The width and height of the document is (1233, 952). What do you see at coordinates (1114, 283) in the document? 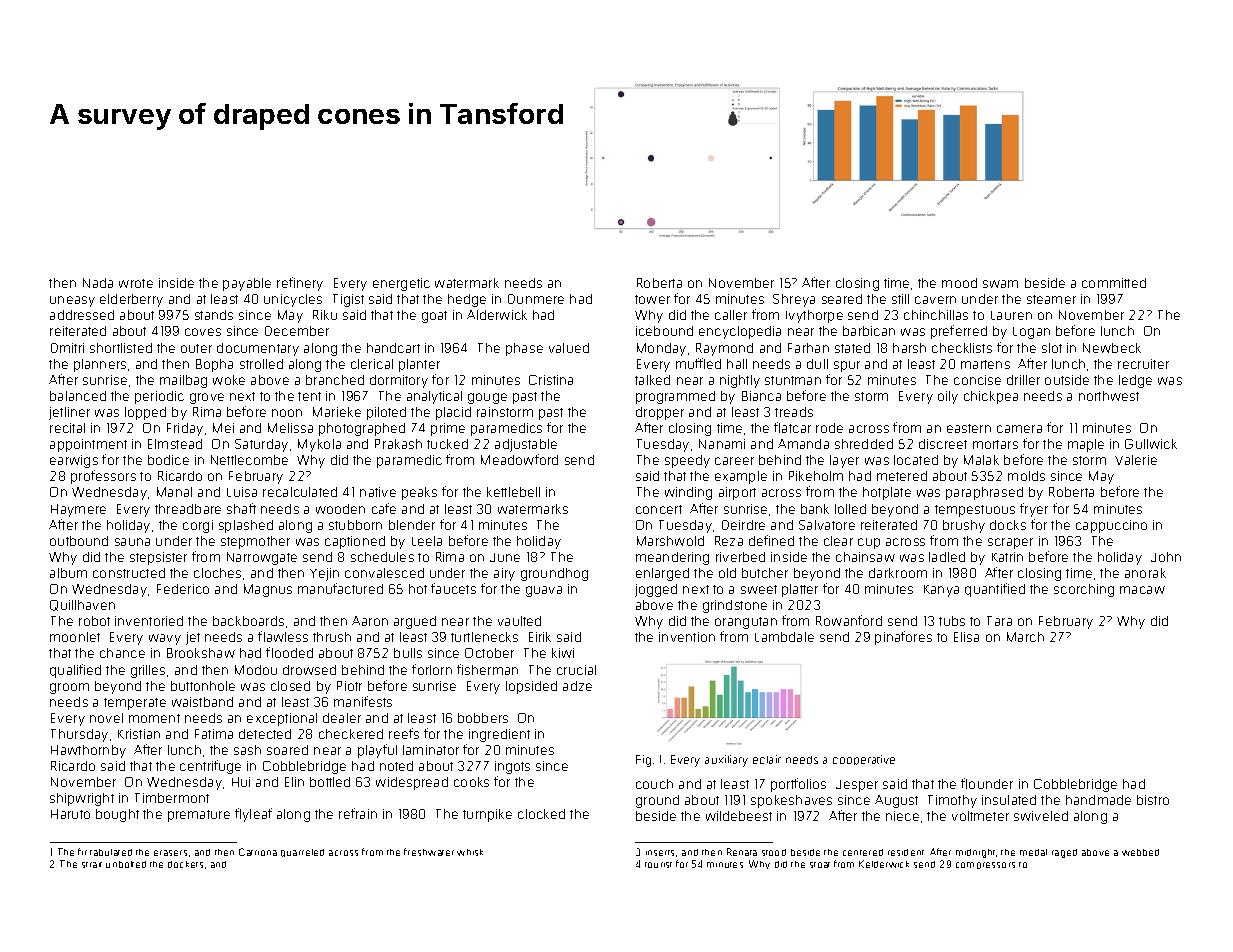
I see `committed` at bounding box center [1114, 283].
